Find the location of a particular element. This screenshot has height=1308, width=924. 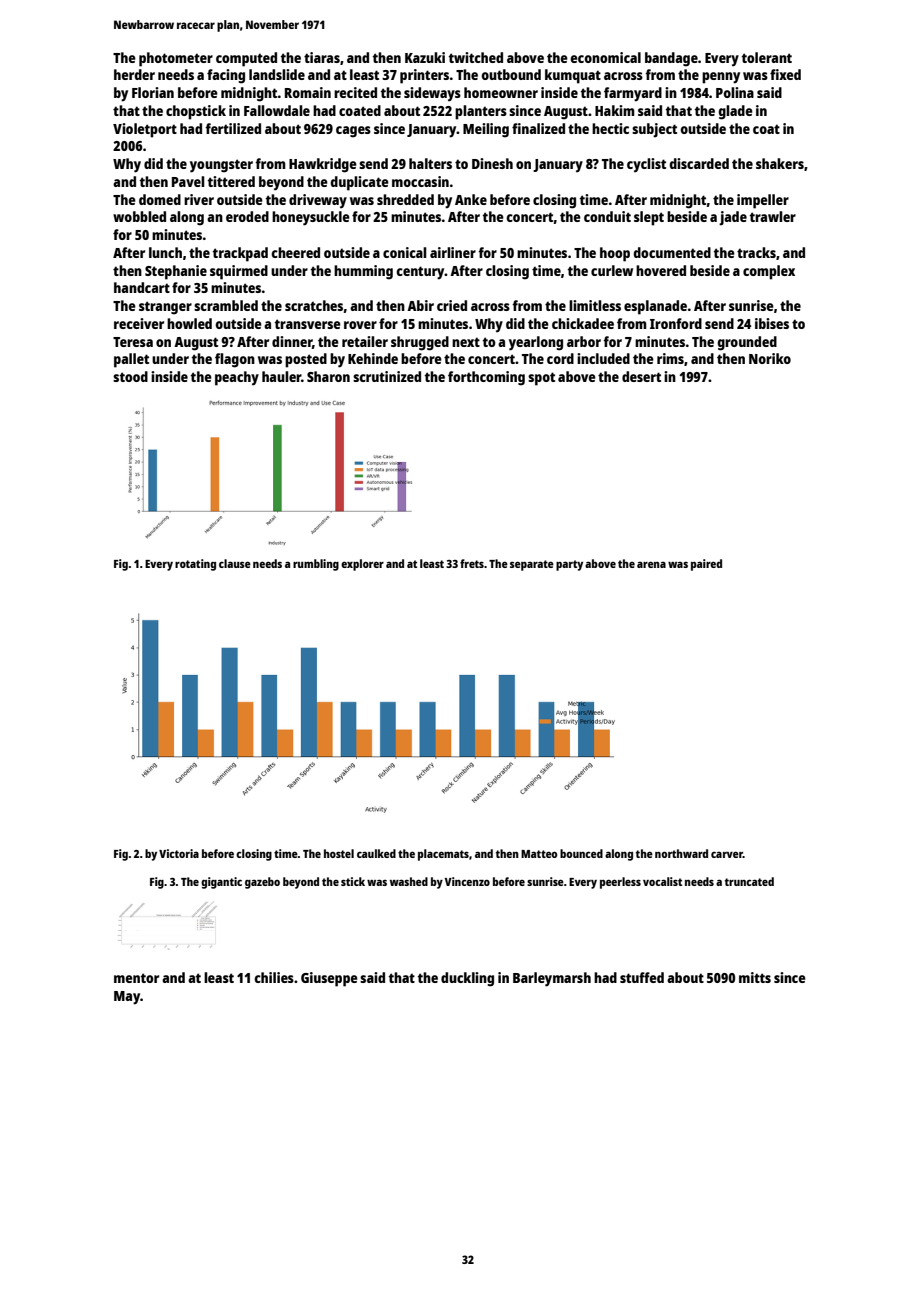

limitless is located at coordinates (595, 305).
